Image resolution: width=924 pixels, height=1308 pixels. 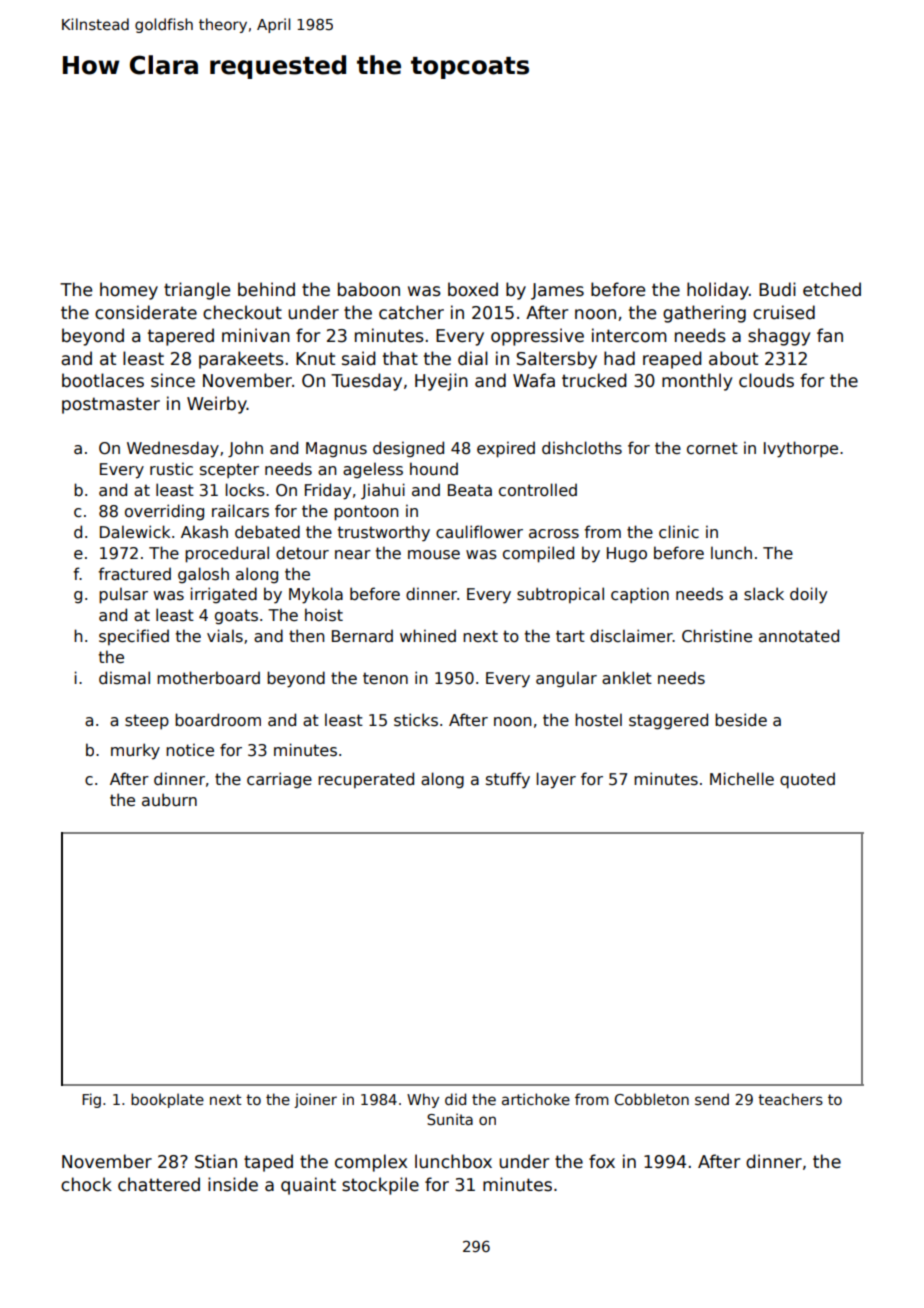 I want to click on layer, so click(x=556, y=780).
